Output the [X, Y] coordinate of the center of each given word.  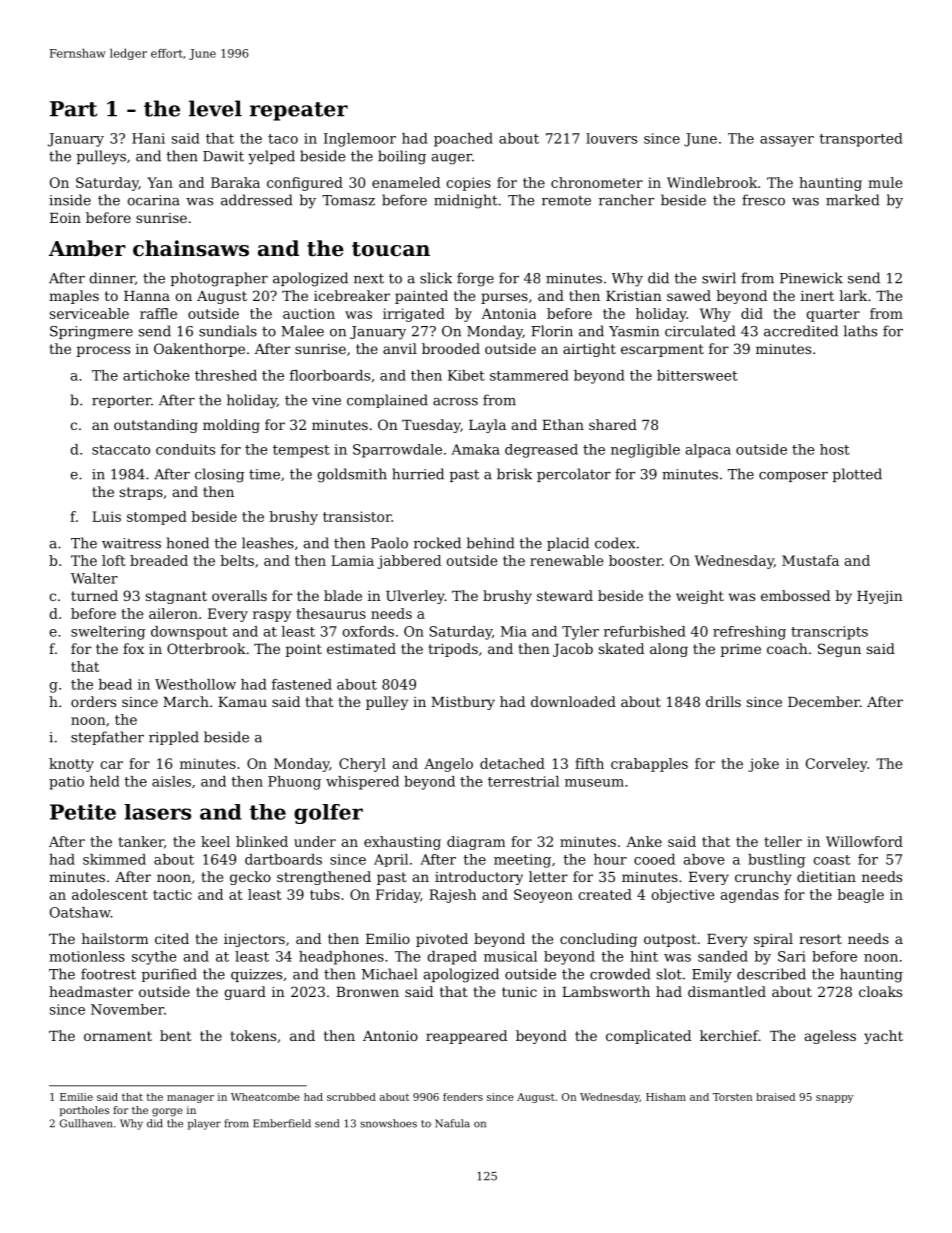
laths [860, 331]
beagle [860, 896]
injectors [254, 940]
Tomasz [348, 200]
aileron [173, 613]
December [824, 701]
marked [853, 200]
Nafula [452, 1123]
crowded [620, 974]
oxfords [368, 631]
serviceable [89, 313]
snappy [834, 1099]
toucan [391, 249]
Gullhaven [86, 1123]
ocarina [153, 200]
